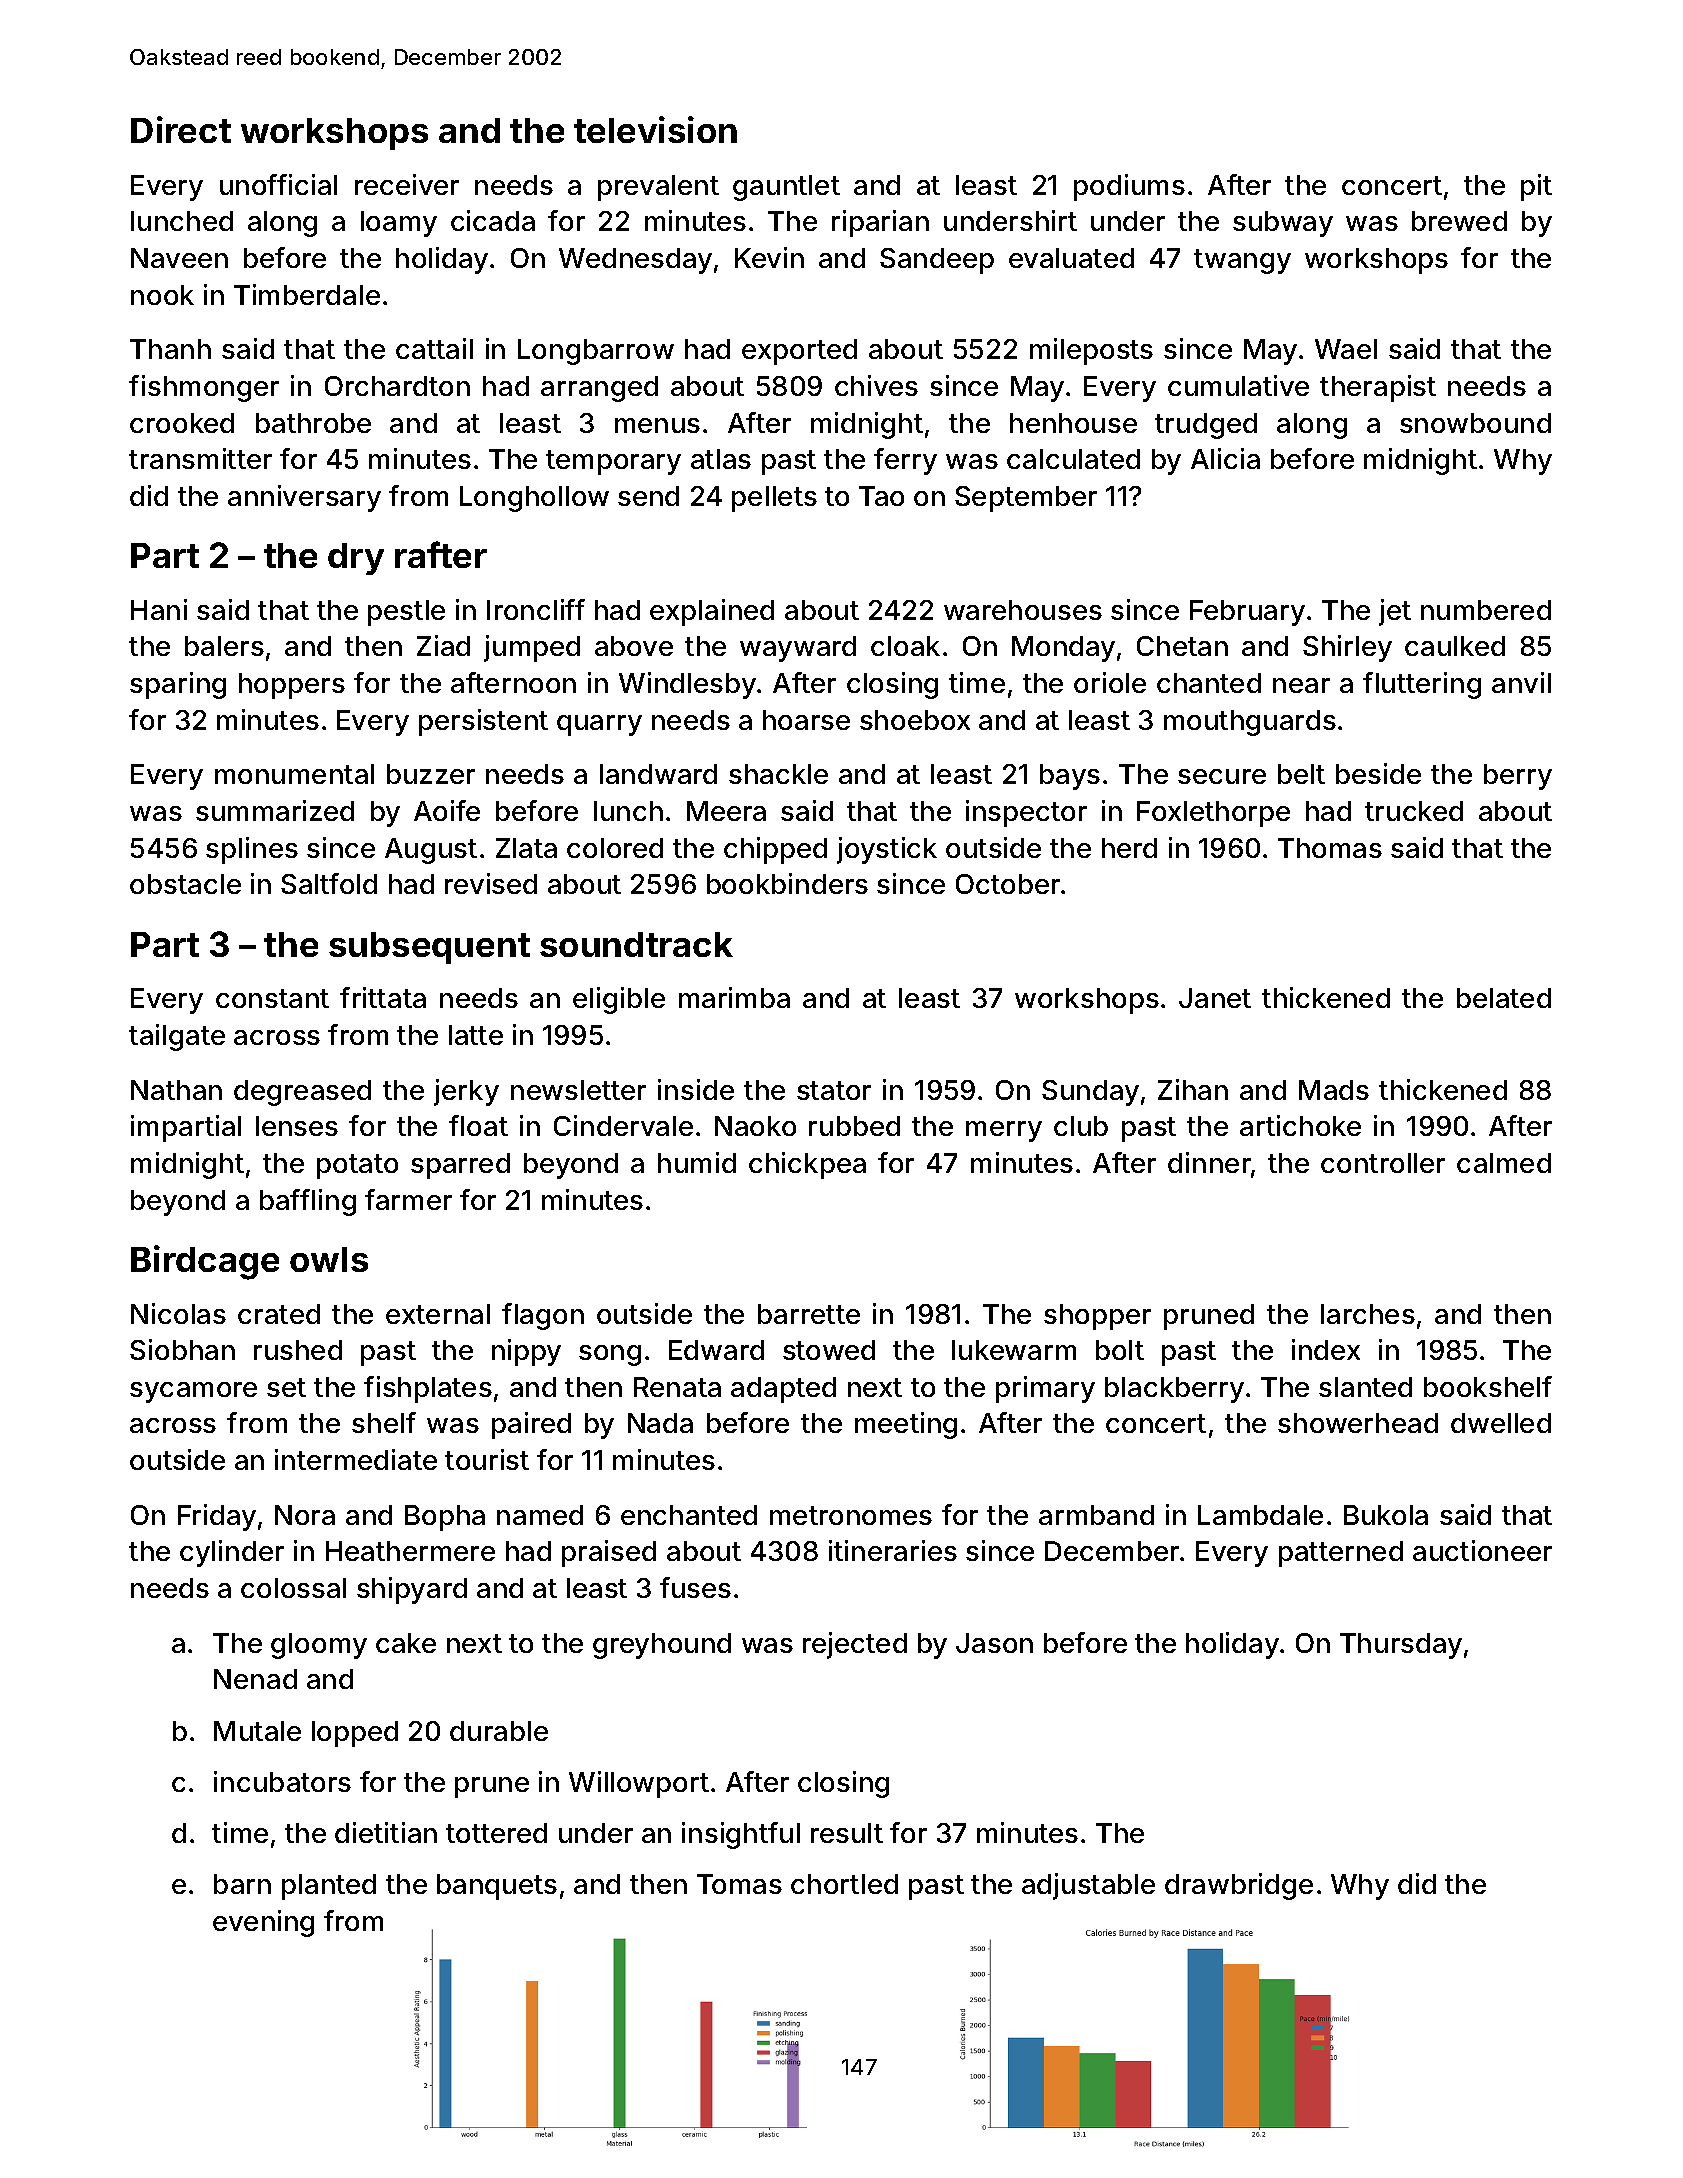 The image size is (1683, 2178). I want to click on Tomas, so click(739, 1884).
